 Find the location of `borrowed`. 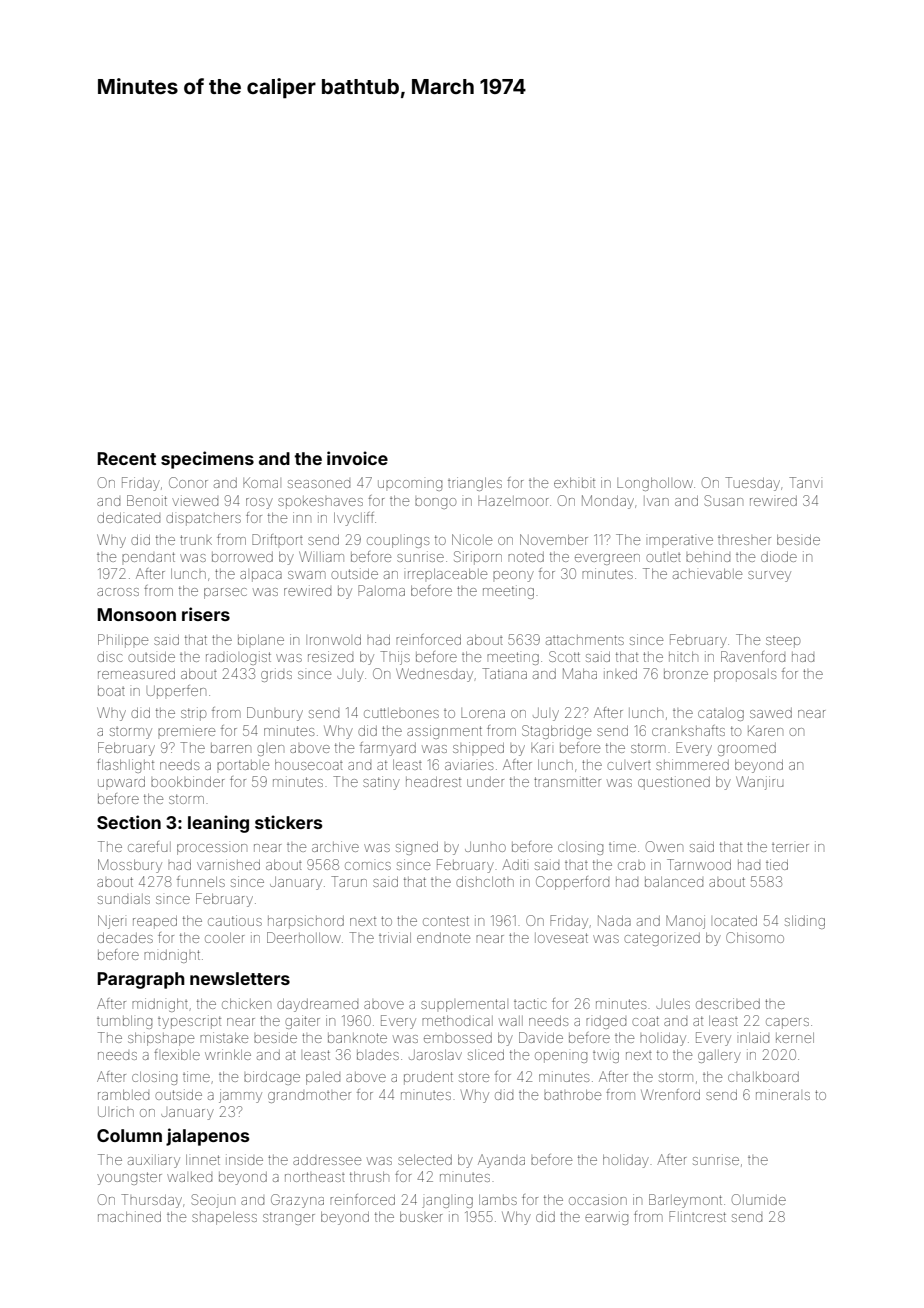

borrowed is located at coordinates (242, 557).
